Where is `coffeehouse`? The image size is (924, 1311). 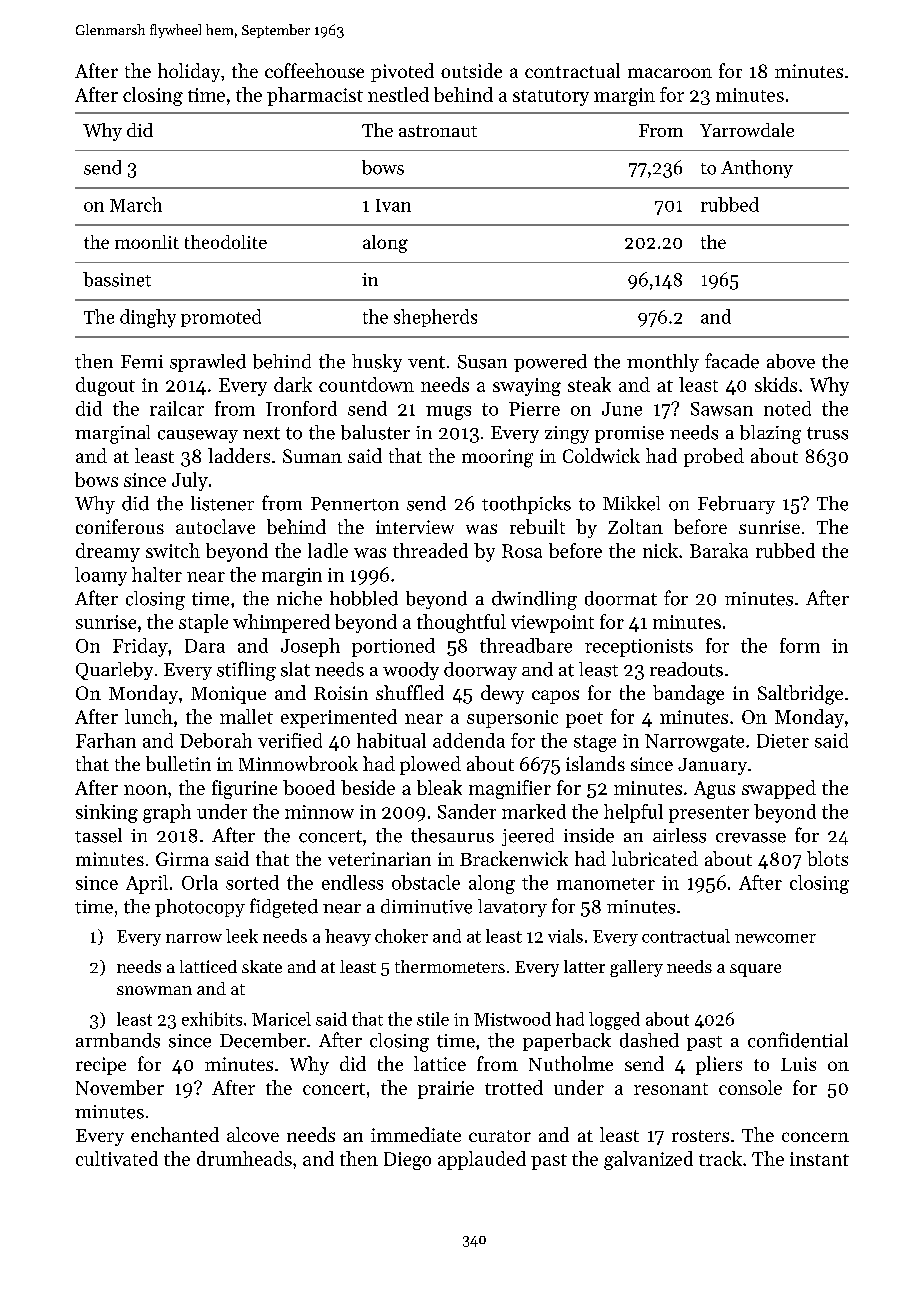
coffeehouse is located at coordinates (314, 70).
